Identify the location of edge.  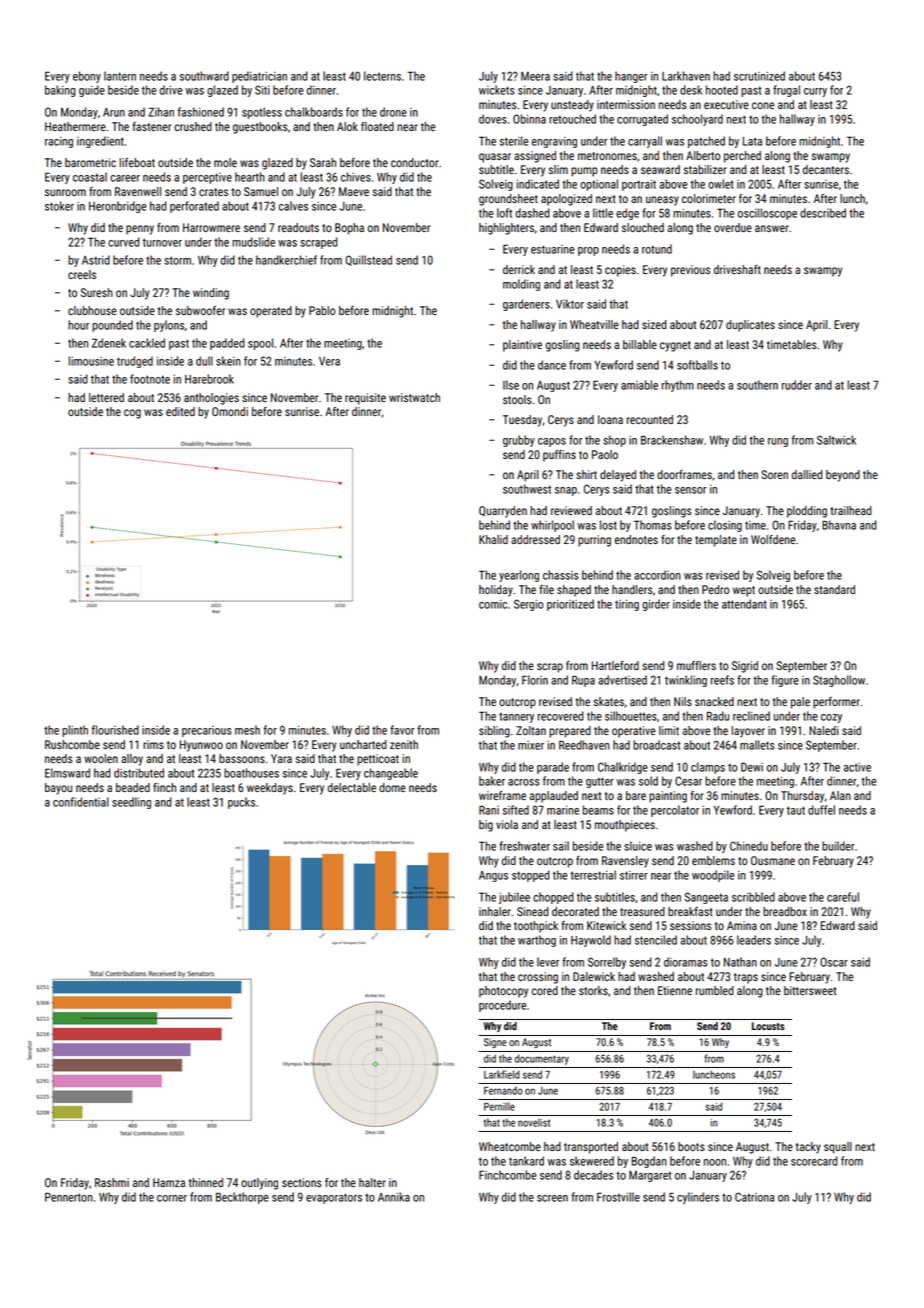
(627, 214).
